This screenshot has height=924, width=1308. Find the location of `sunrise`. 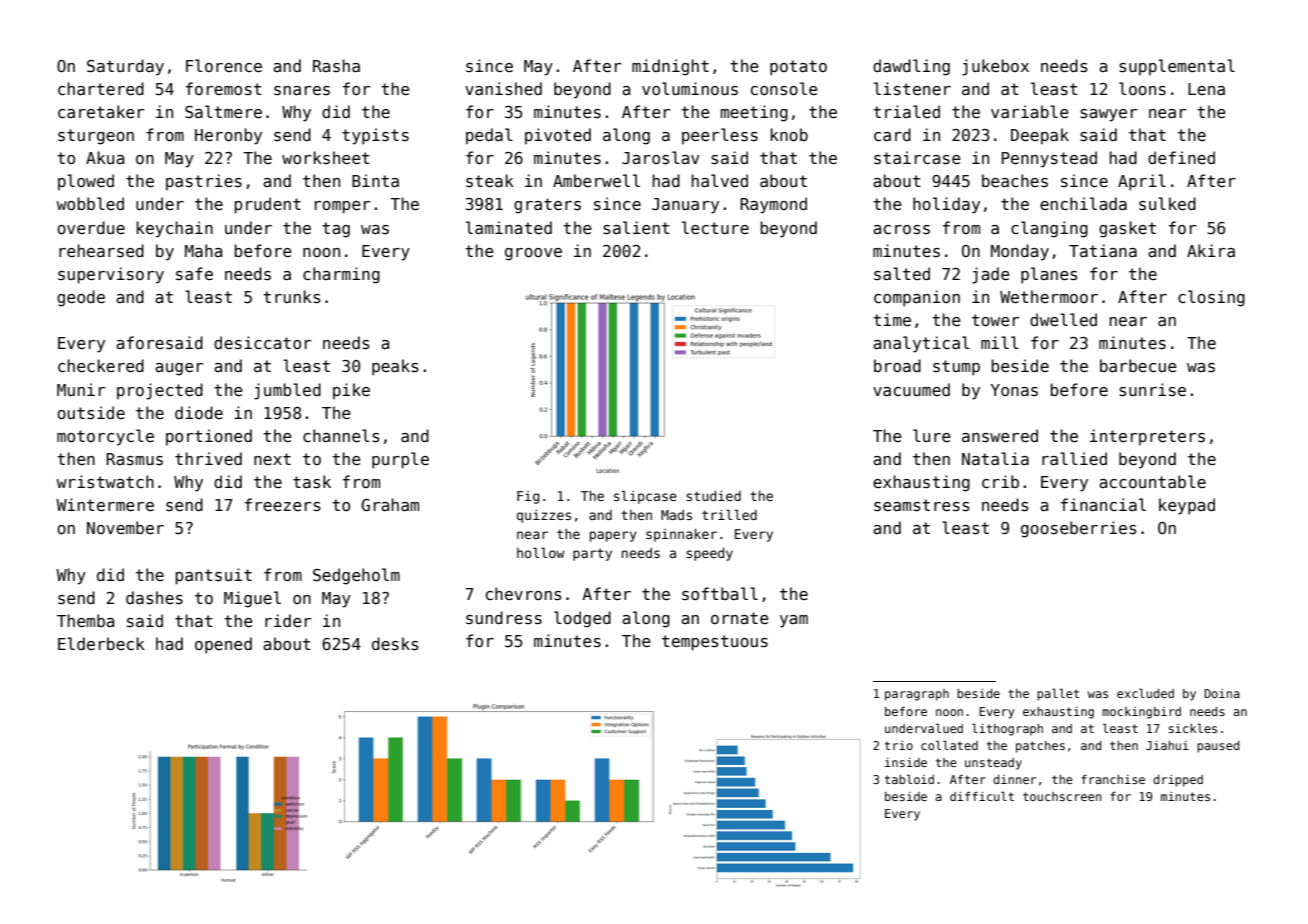

sunrise is located at coordinates (1152, 390).
